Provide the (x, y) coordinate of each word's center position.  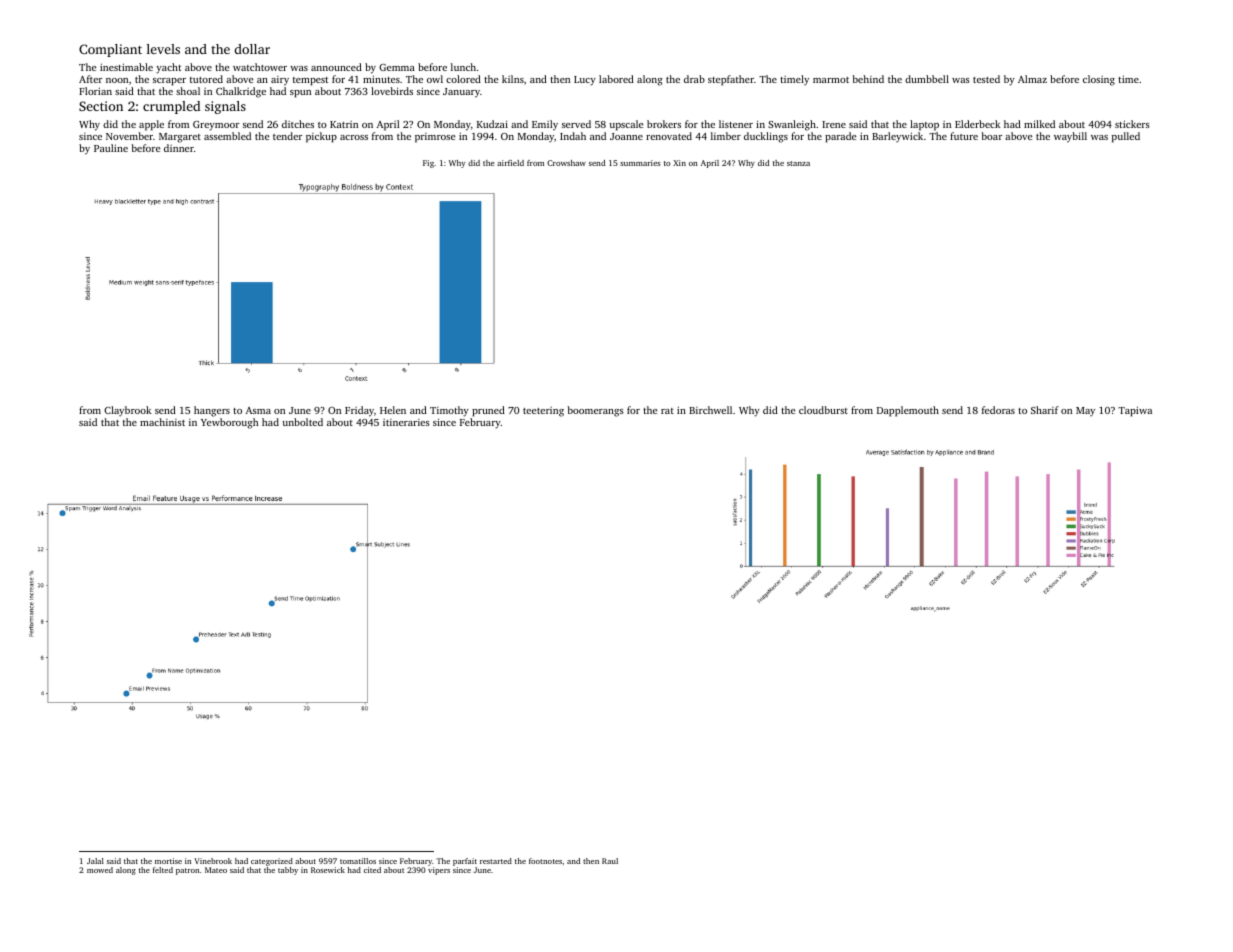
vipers (439, 871)
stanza (798, 163)
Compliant (110, 50)
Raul (610, 861)
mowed (100, 870)
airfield (510, 163)
